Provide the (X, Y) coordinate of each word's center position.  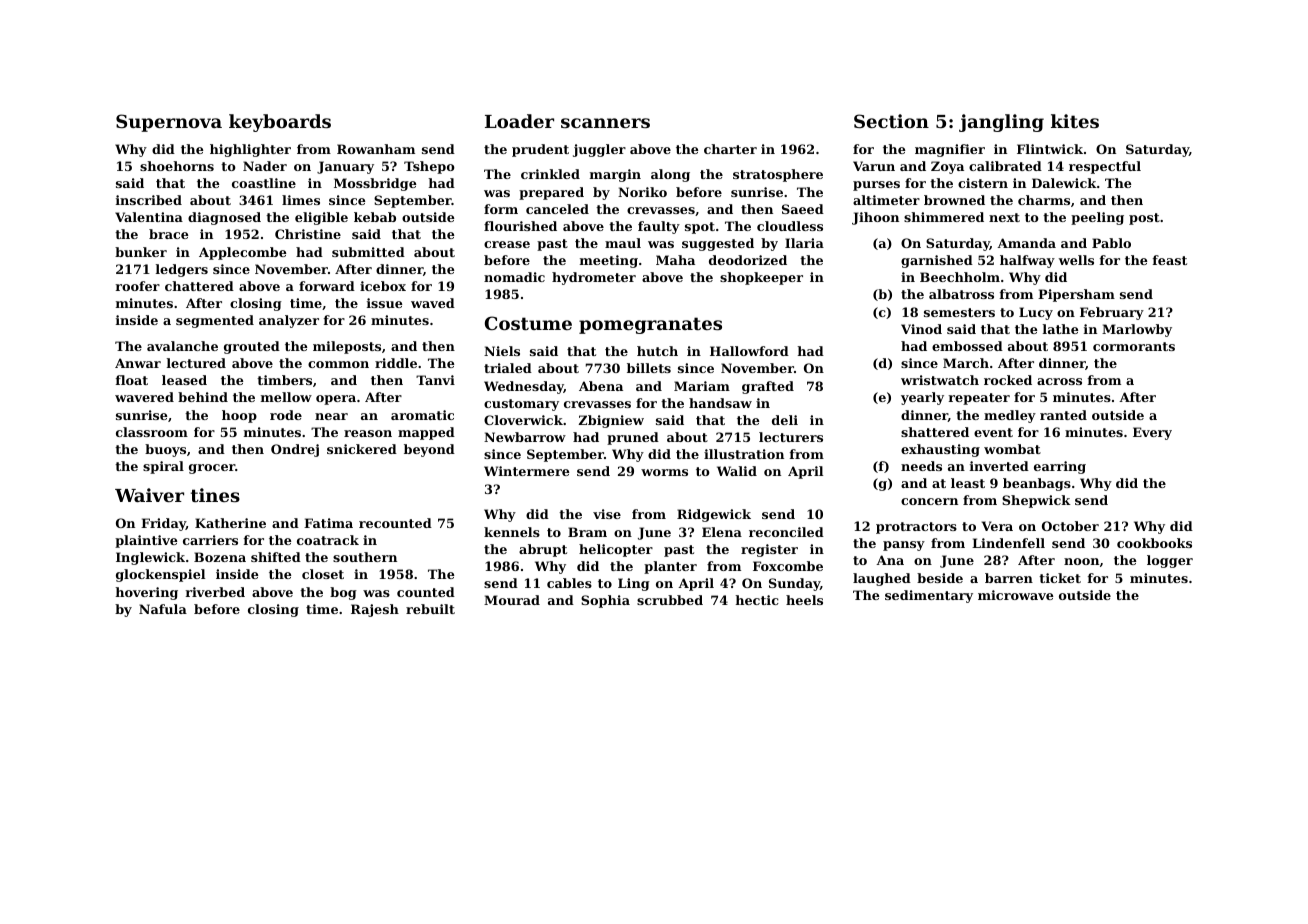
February (1112, 313)
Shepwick (1036, 501)
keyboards (280, 123)
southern (365, 557)
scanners (605, 123)
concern (929, 501)
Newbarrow (525, 437)
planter (670, 567)
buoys (165, 450)
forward (327, 286)
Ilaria (804, 243)
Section (891, 121)
